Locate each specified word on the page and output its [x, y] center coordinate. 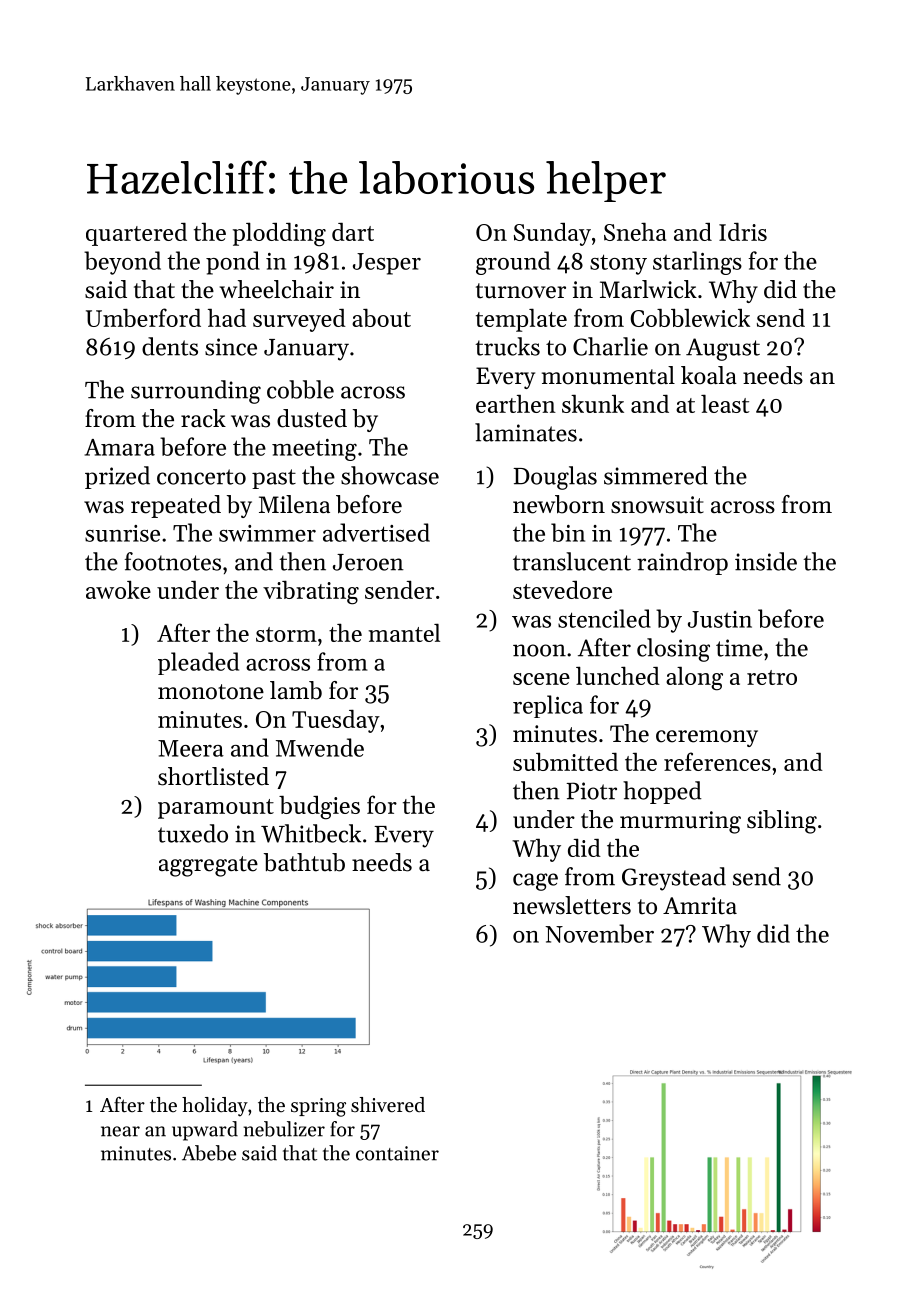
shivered [388, 1105]
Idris [743, 232]
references [717, 761]
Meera [191, 748]
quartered [136, 234]
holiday [215, 1107]
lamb [296, 690]
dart [353, 232]
